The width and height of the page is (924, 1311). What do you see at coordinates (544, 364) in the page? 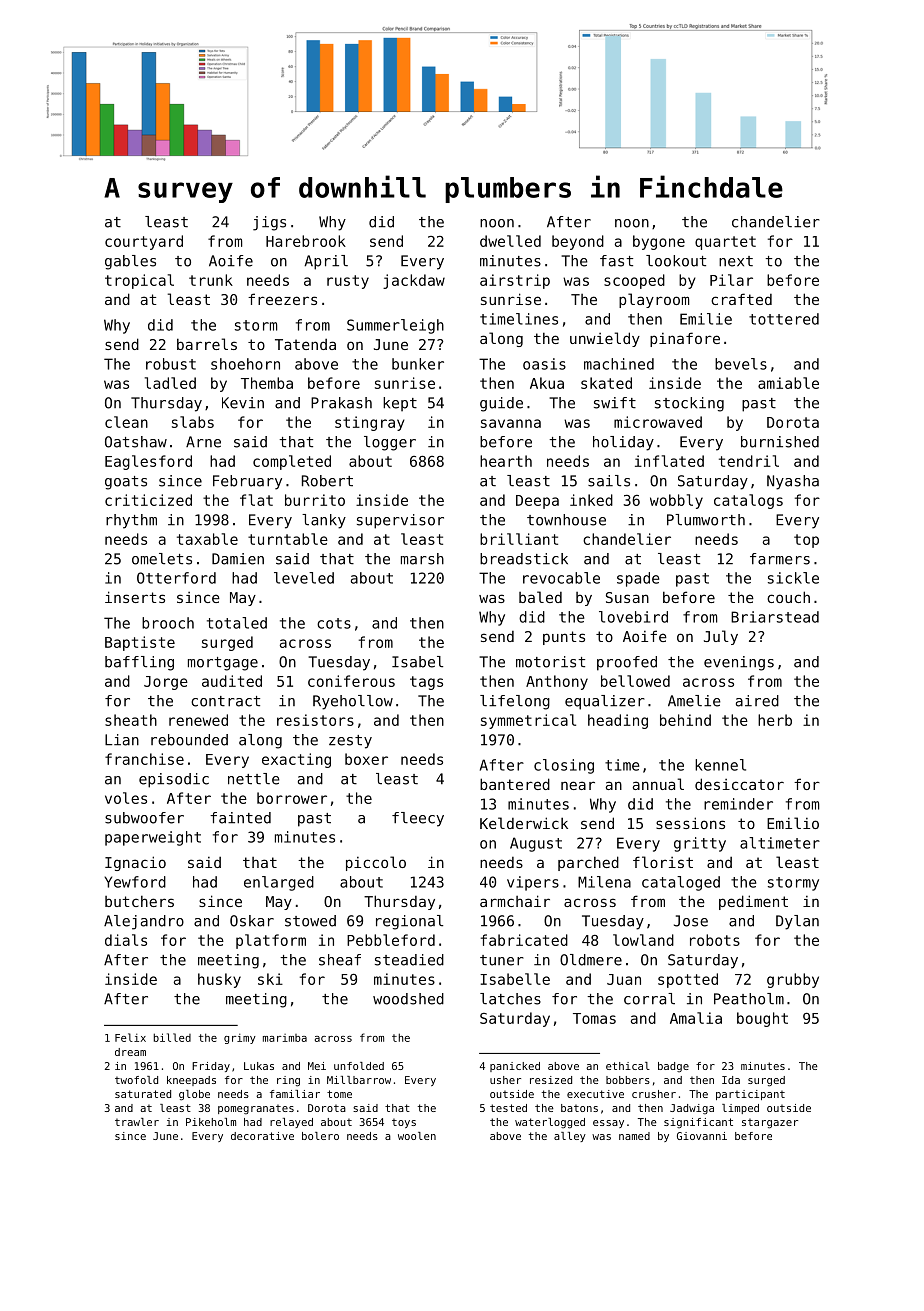
I see `oasis` at bounding box center [544, 364].
